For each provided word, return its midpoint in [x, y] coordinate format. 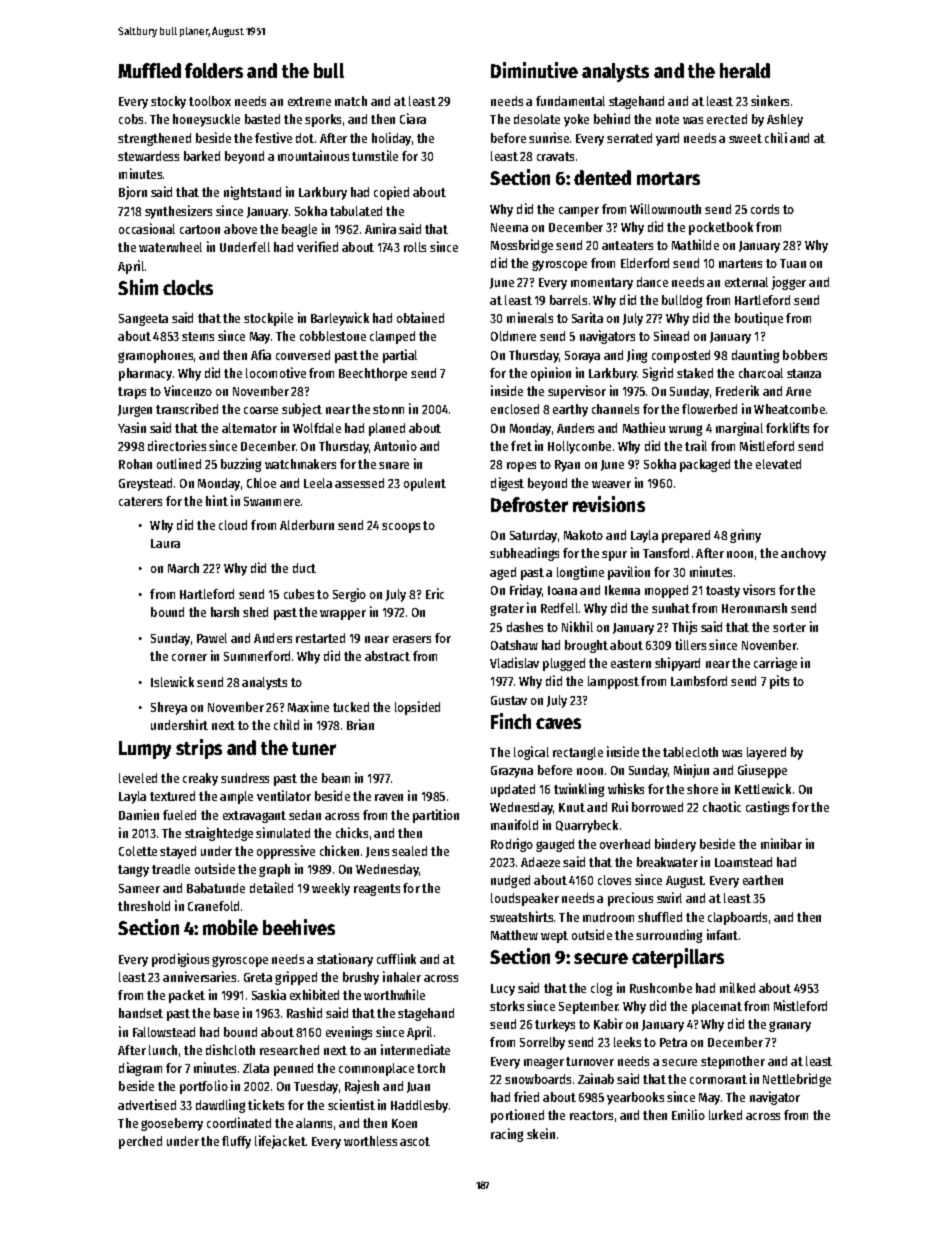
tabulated [356, 211]
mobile [230, 927]
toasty [723, 592]
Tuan [793, 263]
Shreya [169, 708]
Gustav [509, 700]
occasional [147, 228]
